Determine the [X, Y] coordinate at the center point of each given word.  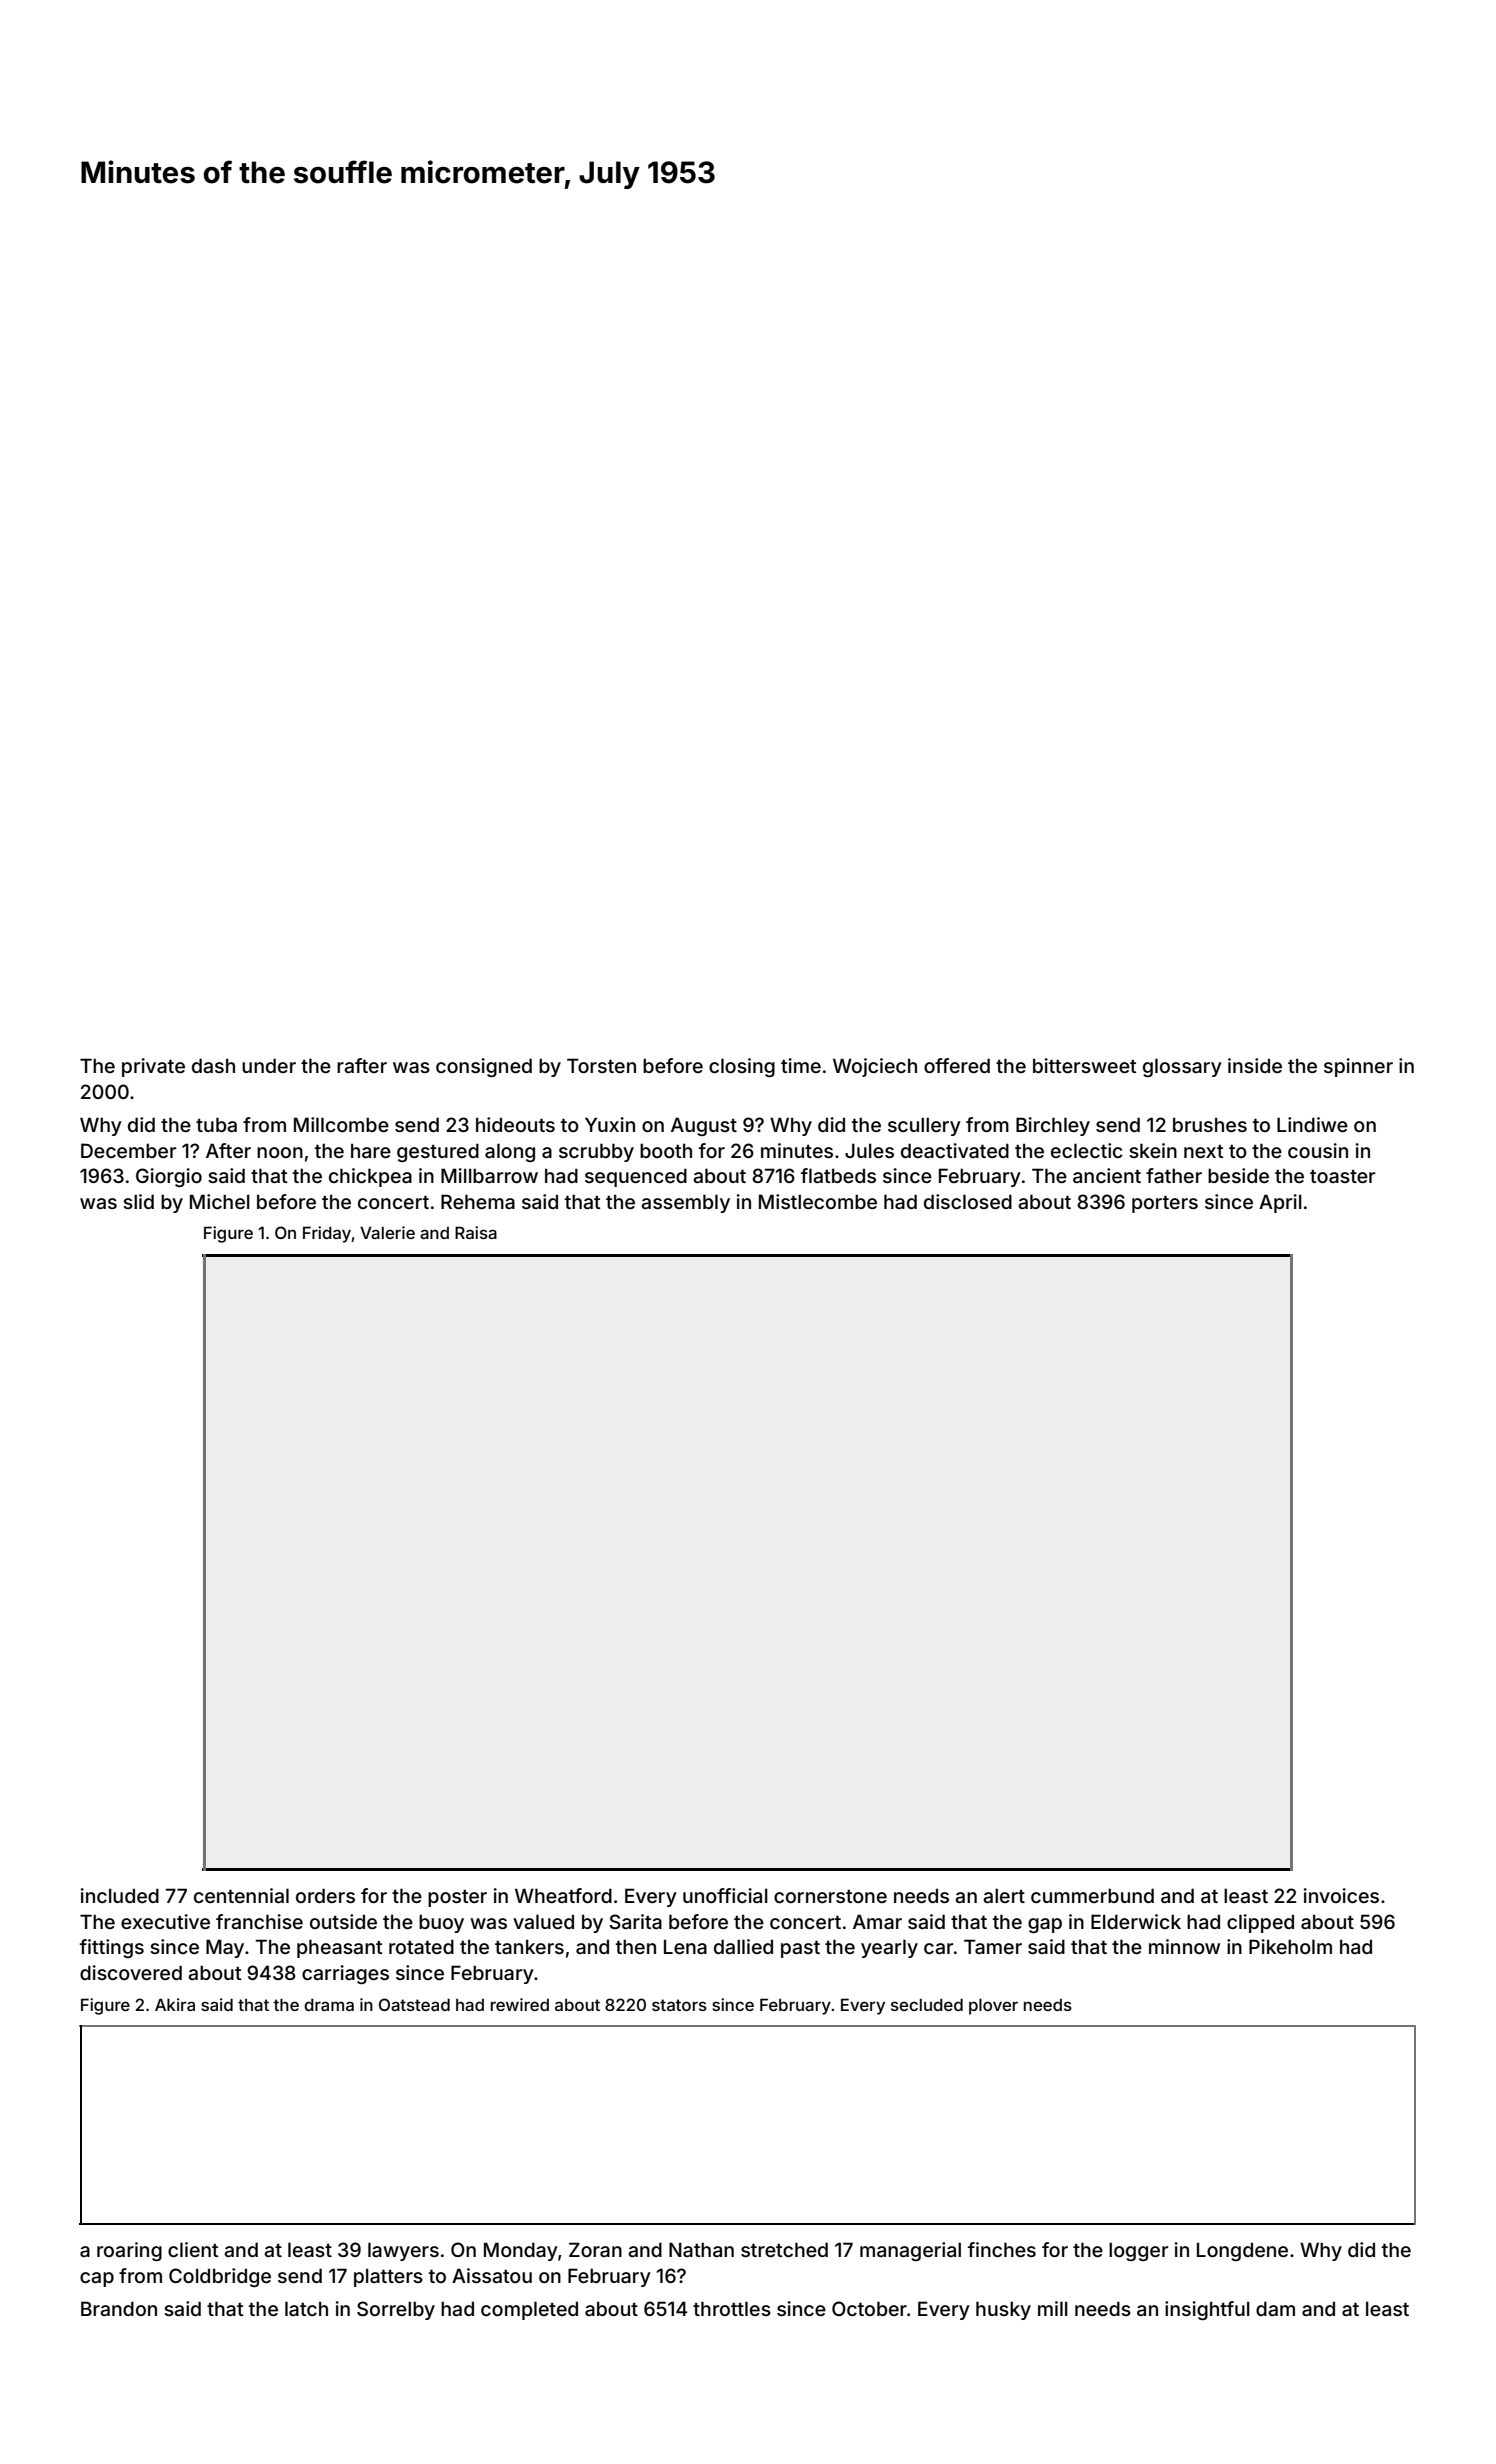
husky [1003, 2310]
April [1280, 1203]
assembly [685, 1203]
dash [213, 1065]
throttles [732, 2308]
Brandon [119, 2308]
